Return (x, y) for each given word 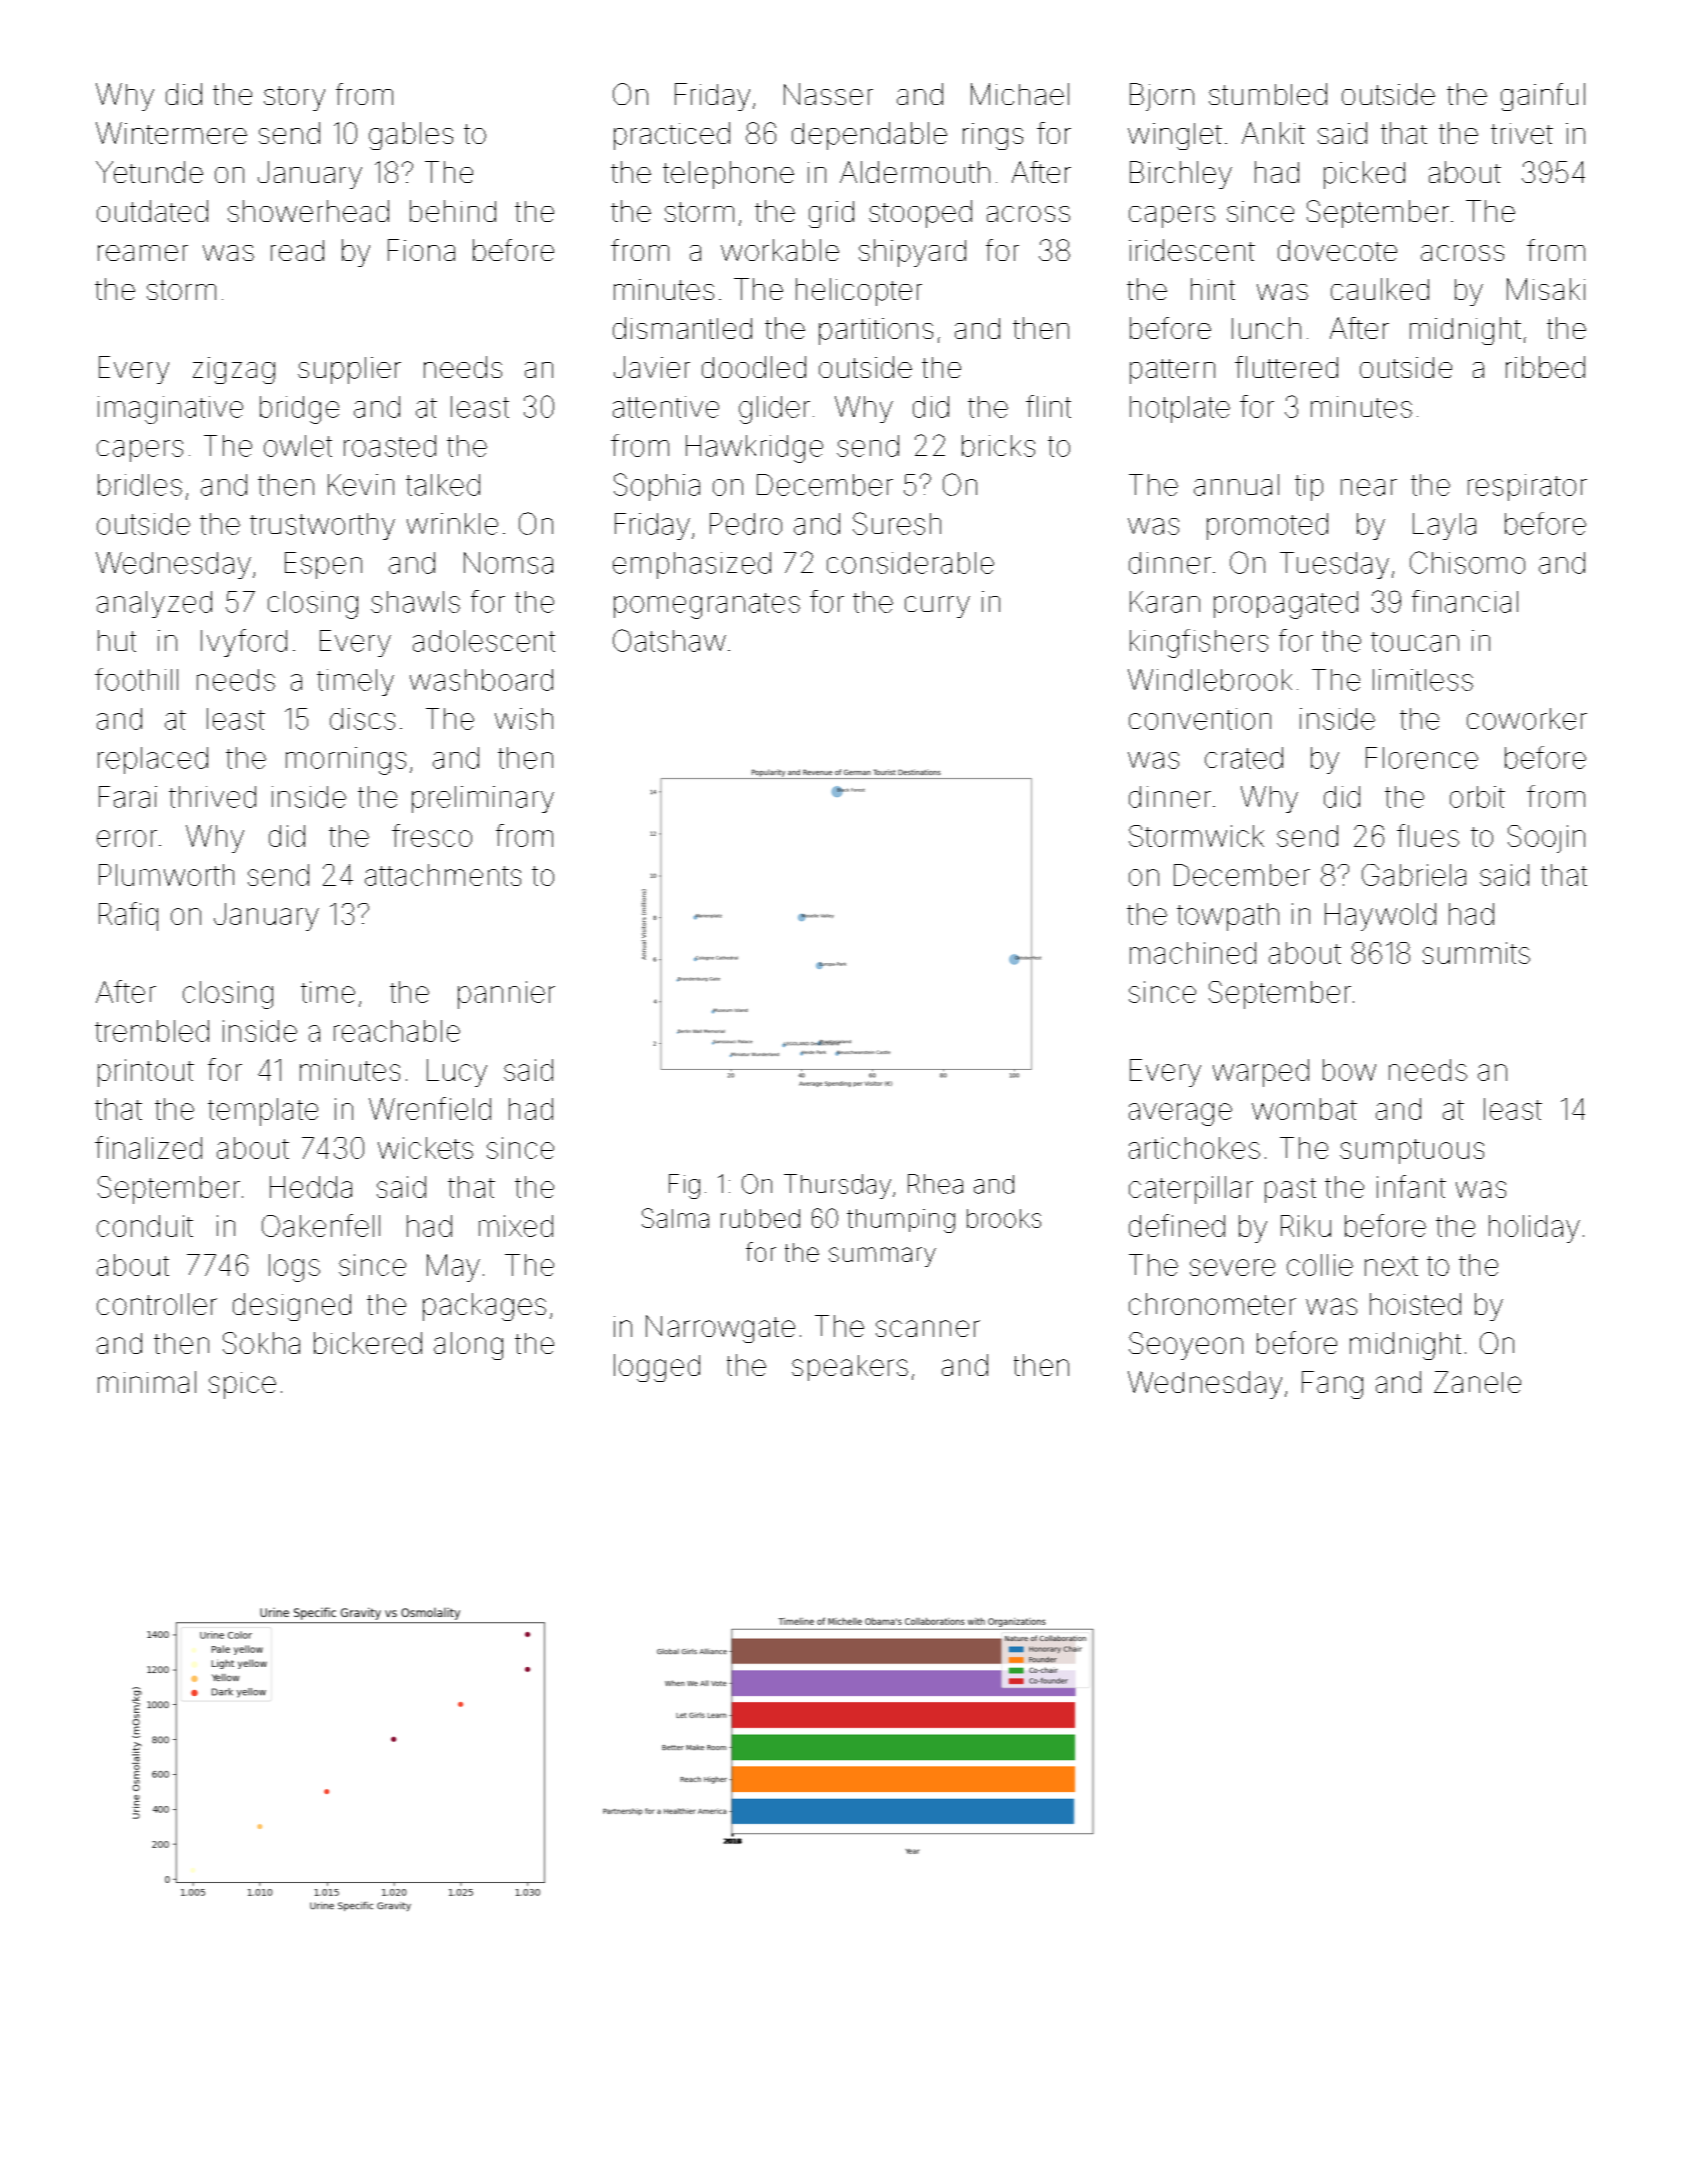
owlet (298, 446)
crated (1244, 758)
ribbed (1545, 367)
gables (411, 136)
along (468, 1346)
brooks (1004, 1218)
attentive (666, 407)
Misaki (1546, 289)
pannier (506, 995)
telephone (728, 175)
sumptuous (1412, 1151)
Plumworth (166, 875)
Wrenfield (430, 1108)
